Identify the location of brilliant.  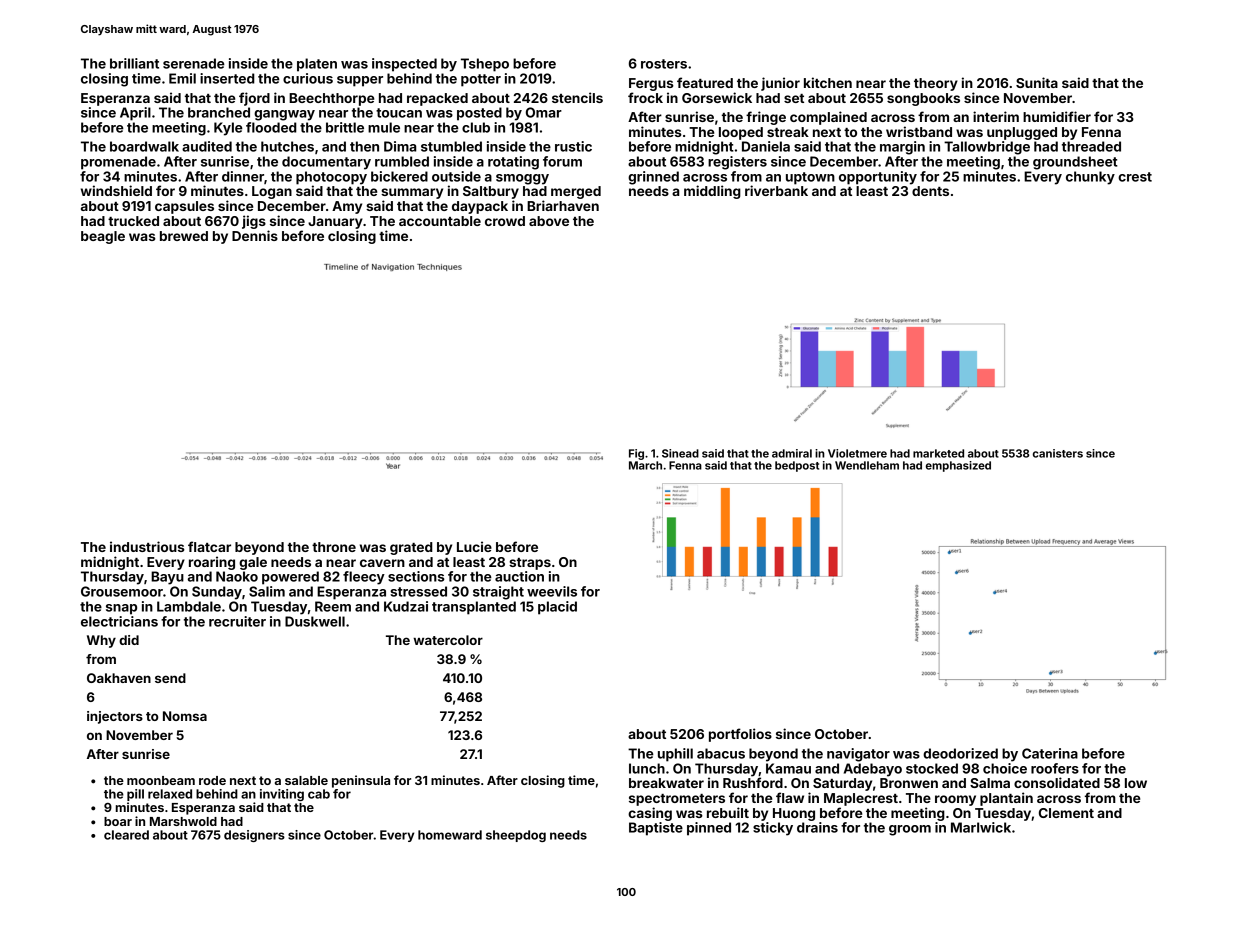
(134, 63).
